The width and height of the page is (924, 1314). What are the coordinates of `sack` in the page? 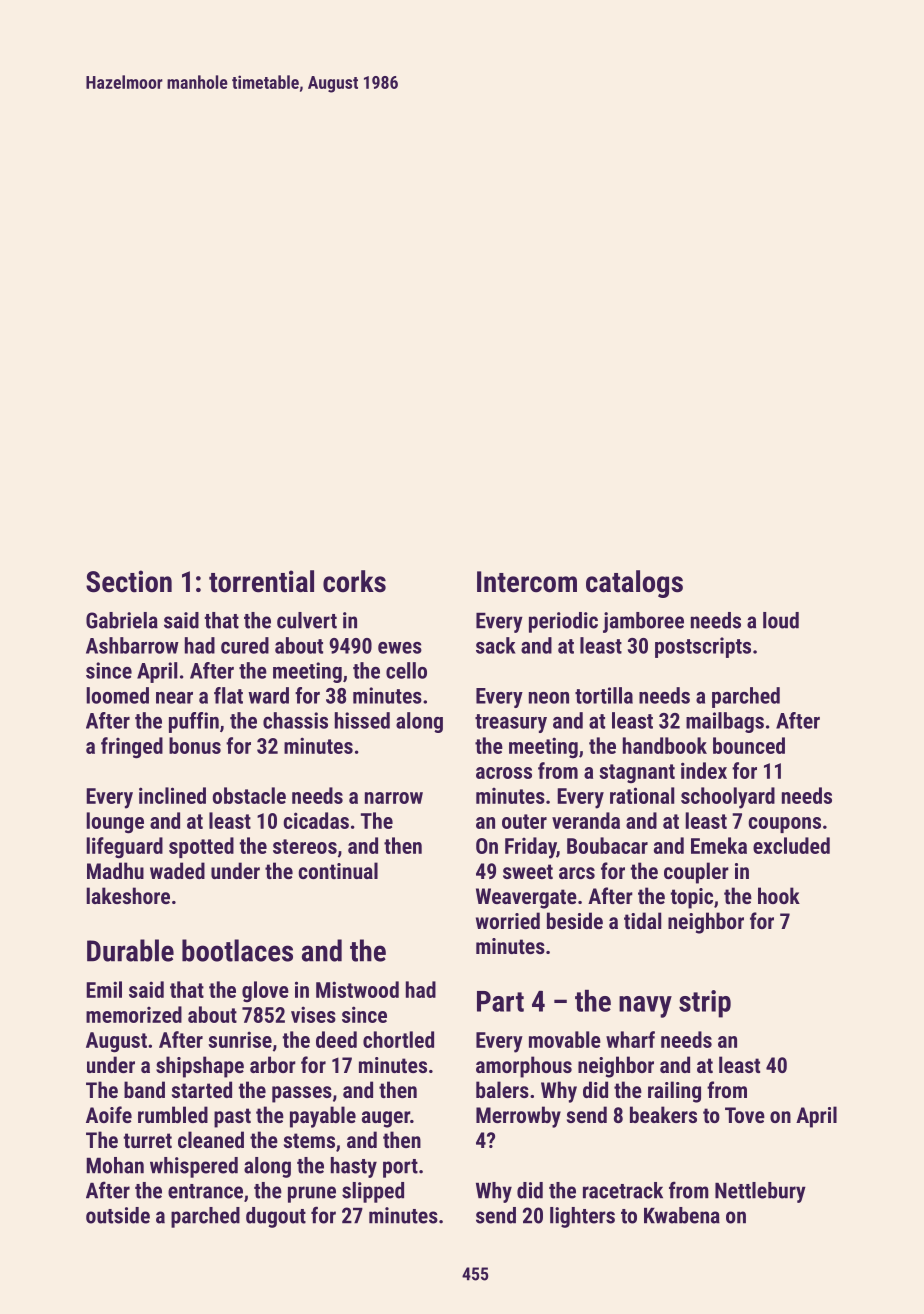 It's located at (496, 645).
